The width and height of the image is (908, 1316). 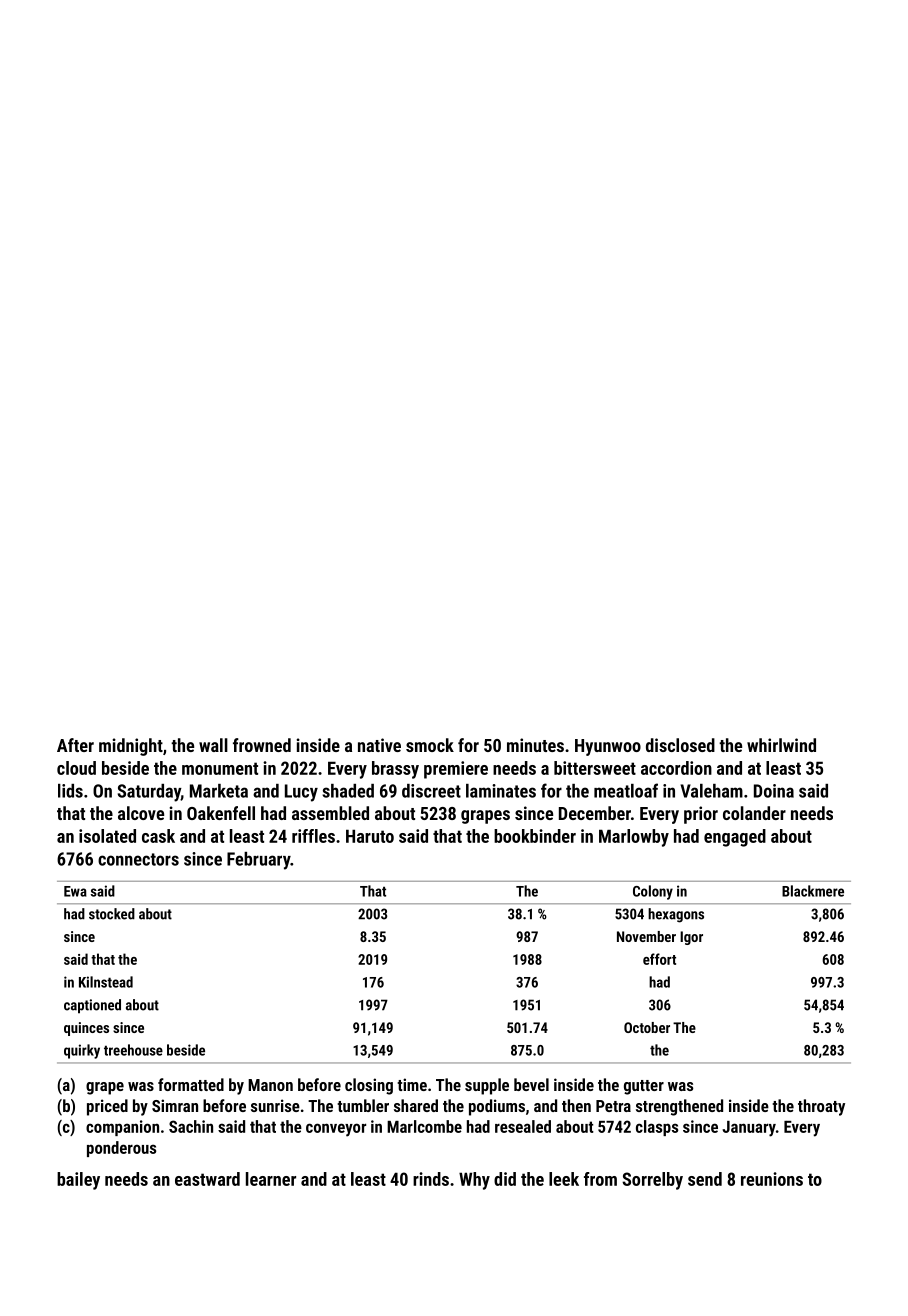 I want to click on Blackmere, so click(x=813, y=891).
